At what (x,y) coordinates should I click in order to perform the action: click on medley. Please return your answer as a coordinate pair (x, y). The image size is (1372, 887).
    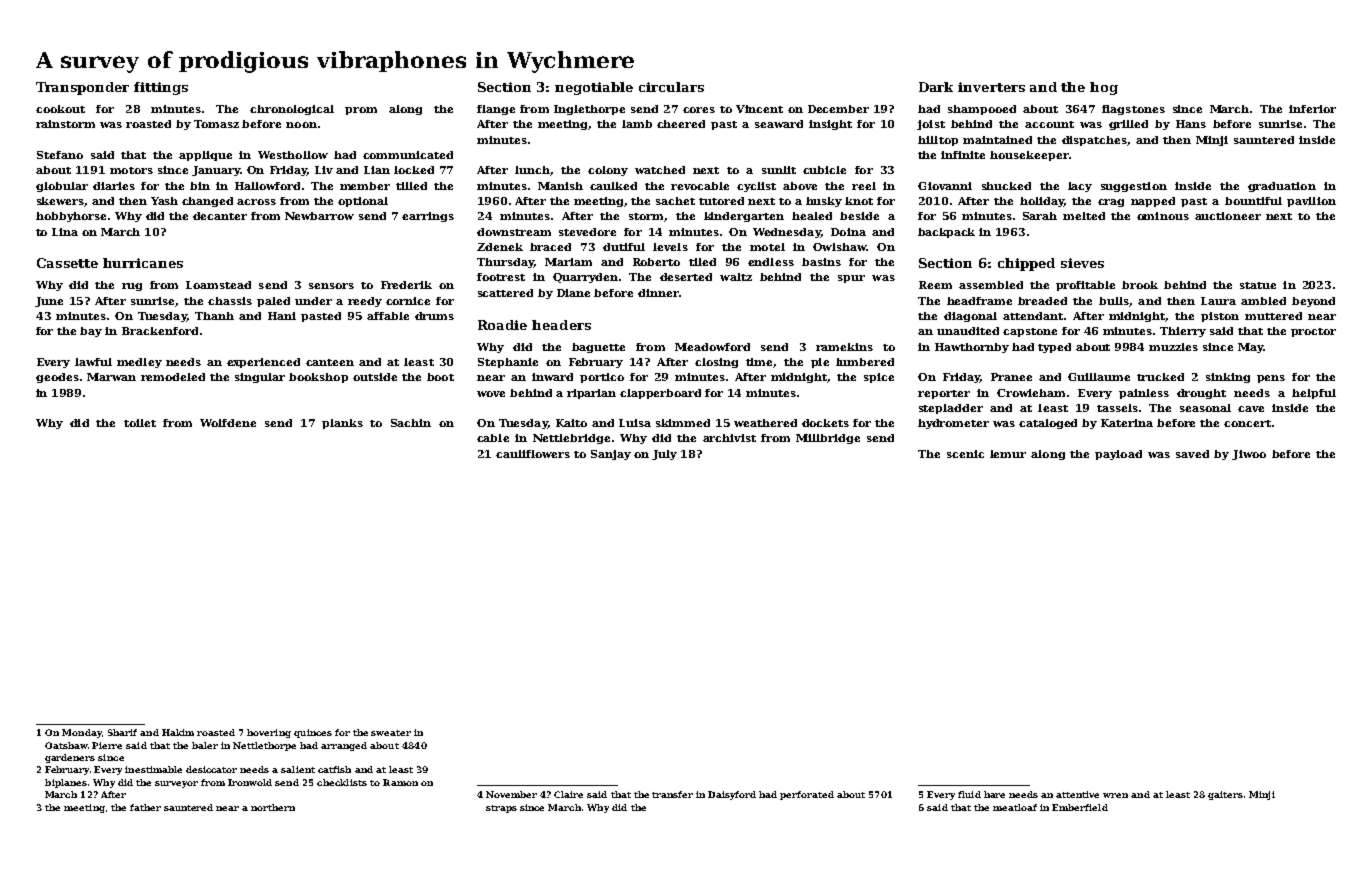
    Looking at the image, I should click on (139, 363).
